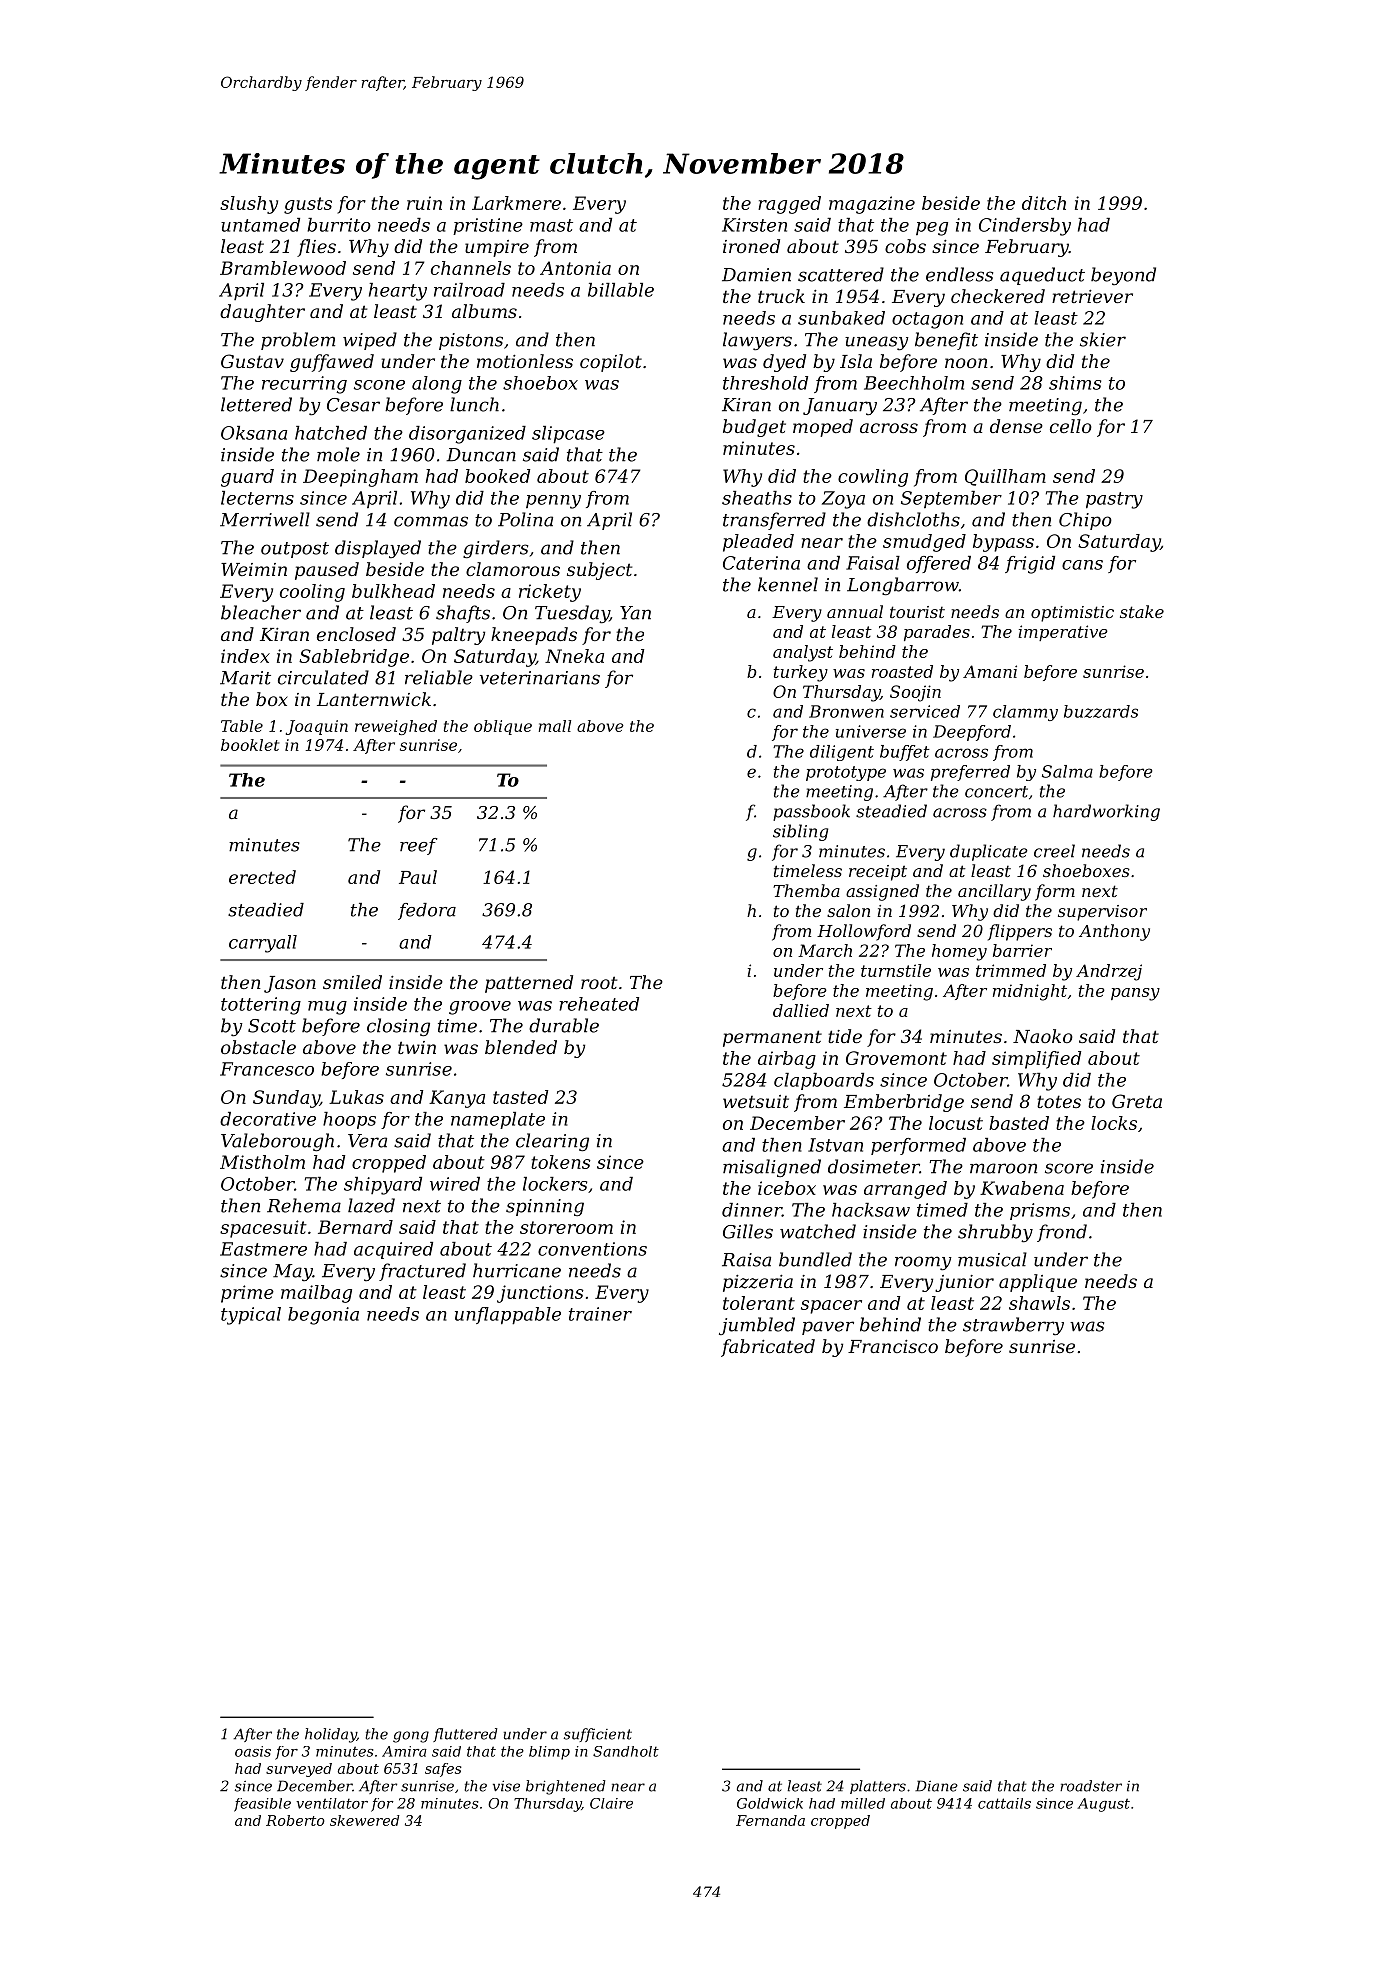  What do you see at coordinates (996, 792) in the screenshot?
I see `concert` at bounding box center [996, 792].
